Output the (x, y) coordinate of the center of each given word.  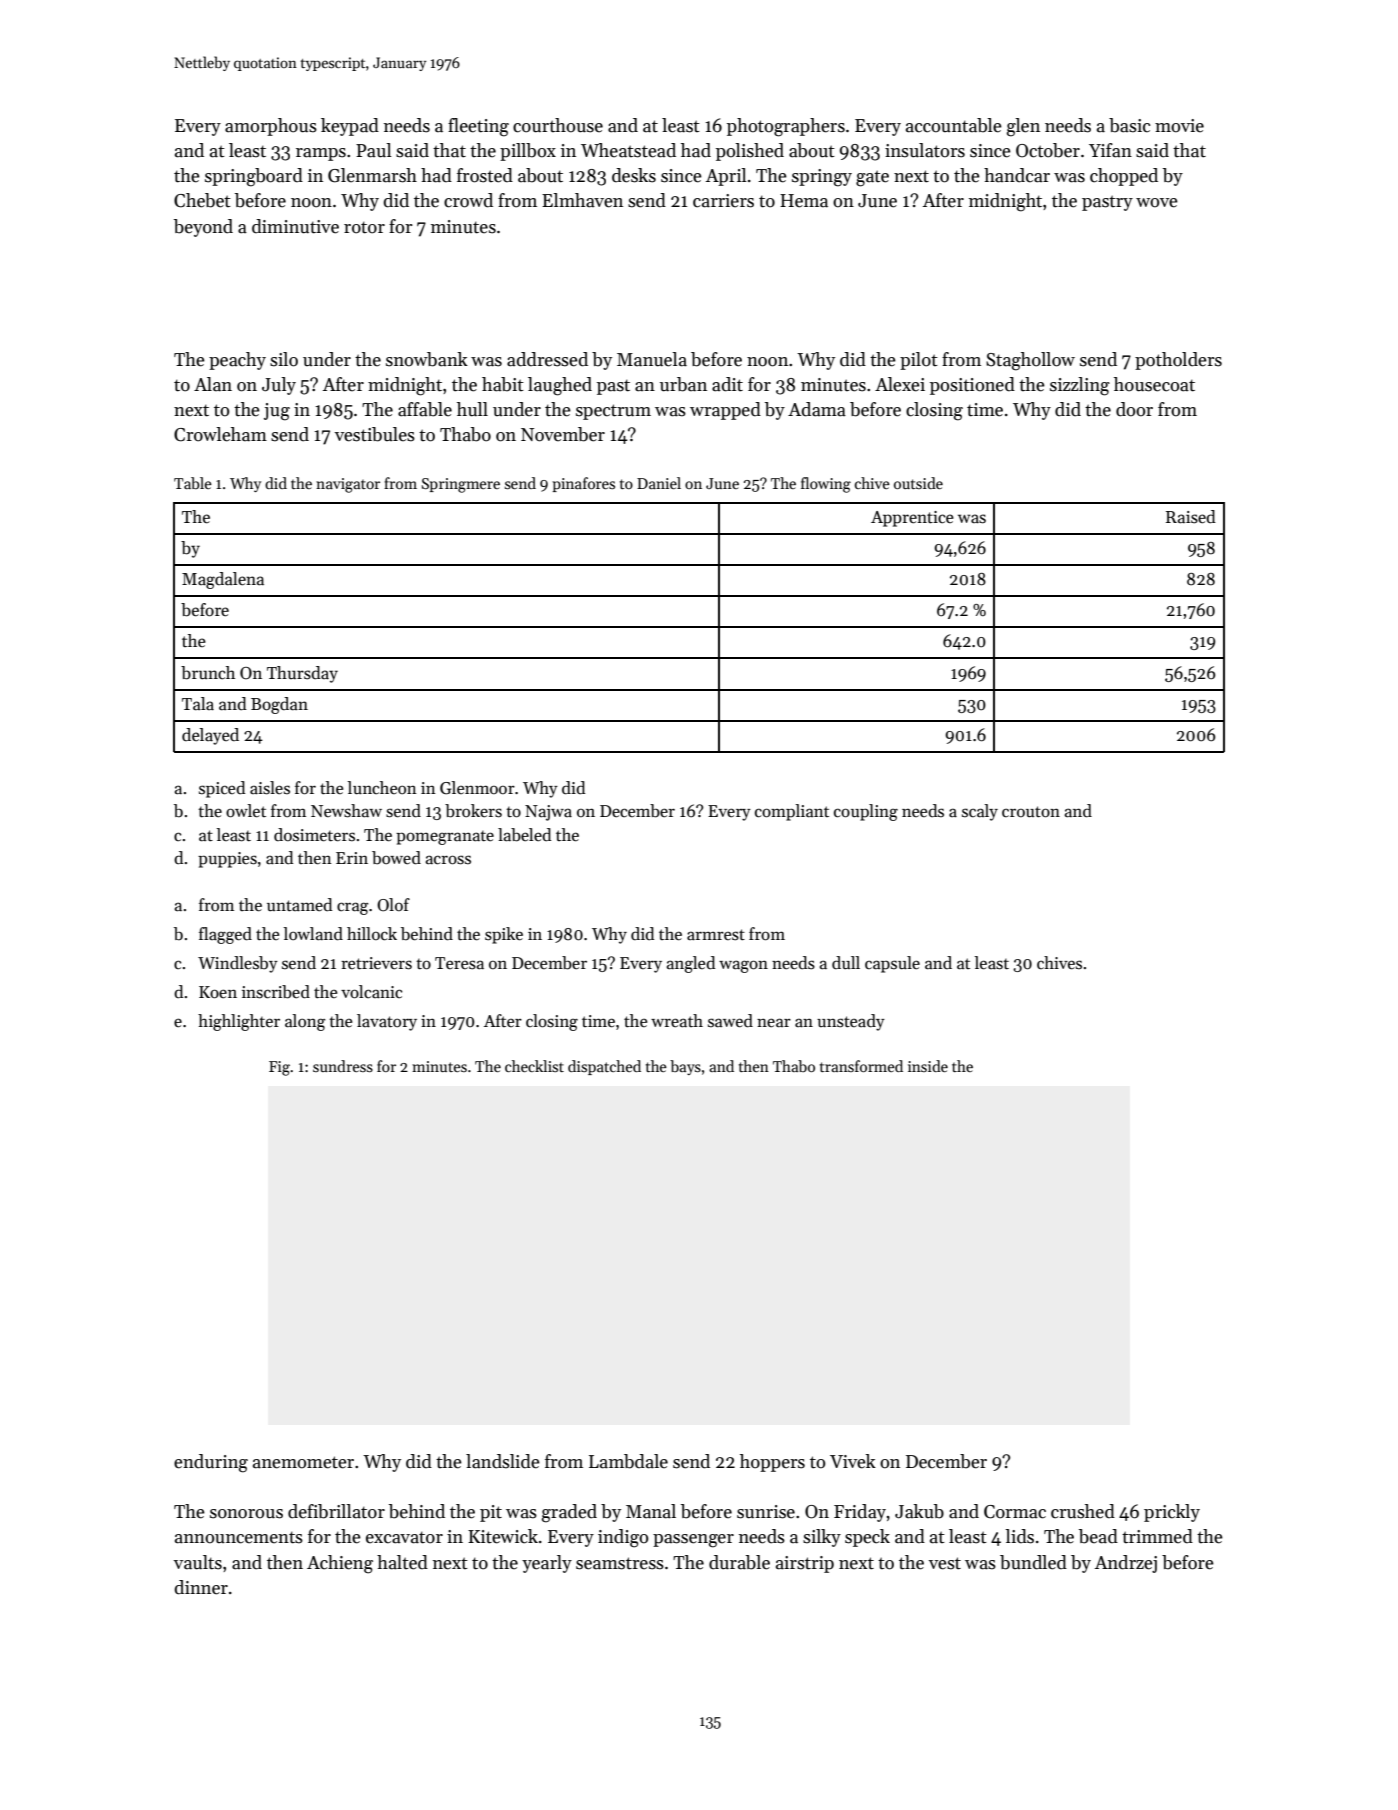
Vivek (853, 1461)
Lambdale (628, 1461)
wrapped (725, 411)
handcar (1017, 175)
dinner (201, 1587)
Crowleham (220, 434)
